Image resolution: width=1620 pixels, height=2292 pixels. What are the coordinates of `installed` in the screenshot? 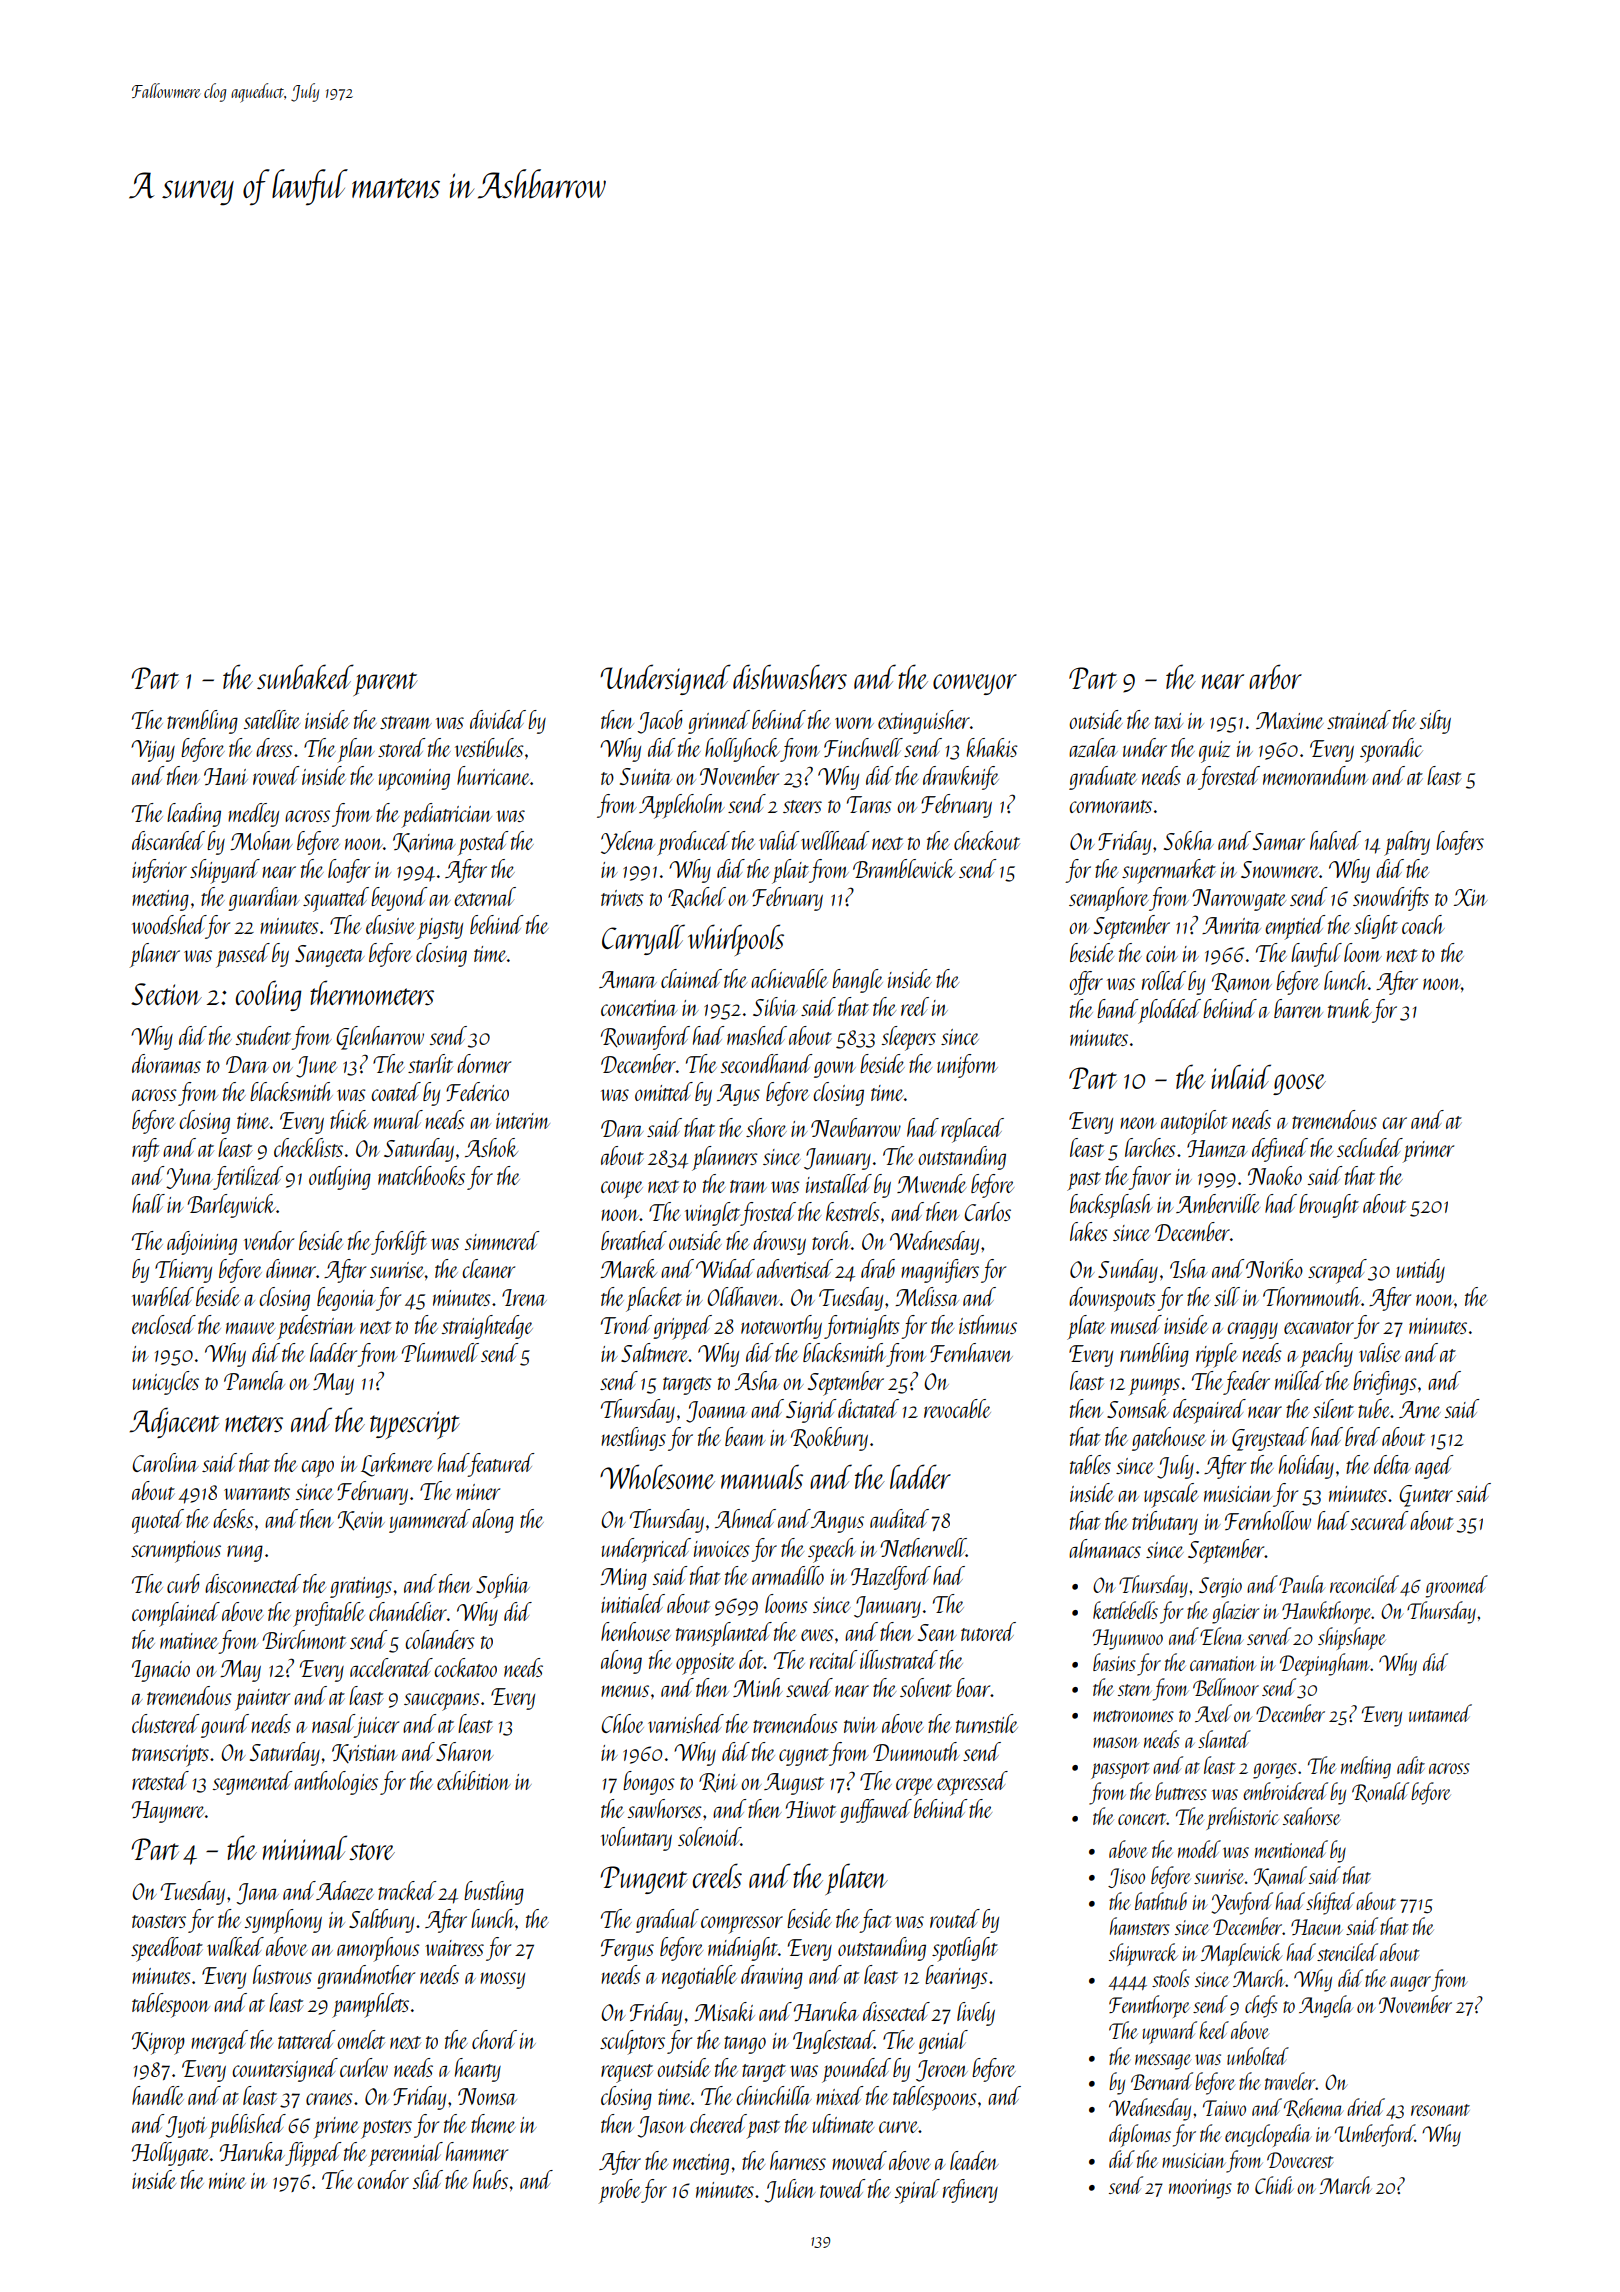 It's located at (839, 1183).
